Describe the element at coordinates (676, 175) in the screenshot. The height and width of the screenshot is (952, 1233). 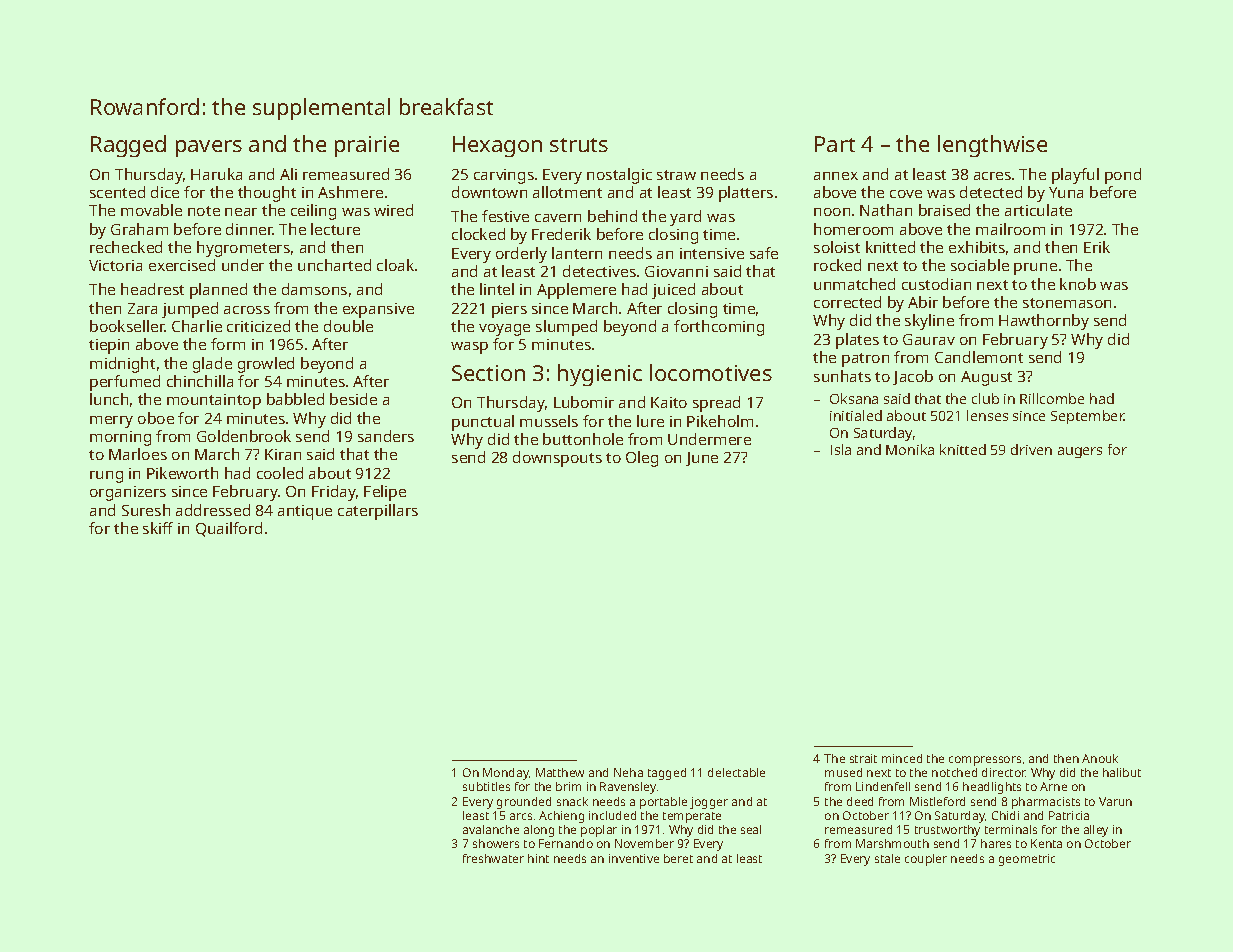
I see `straw` at that location.
